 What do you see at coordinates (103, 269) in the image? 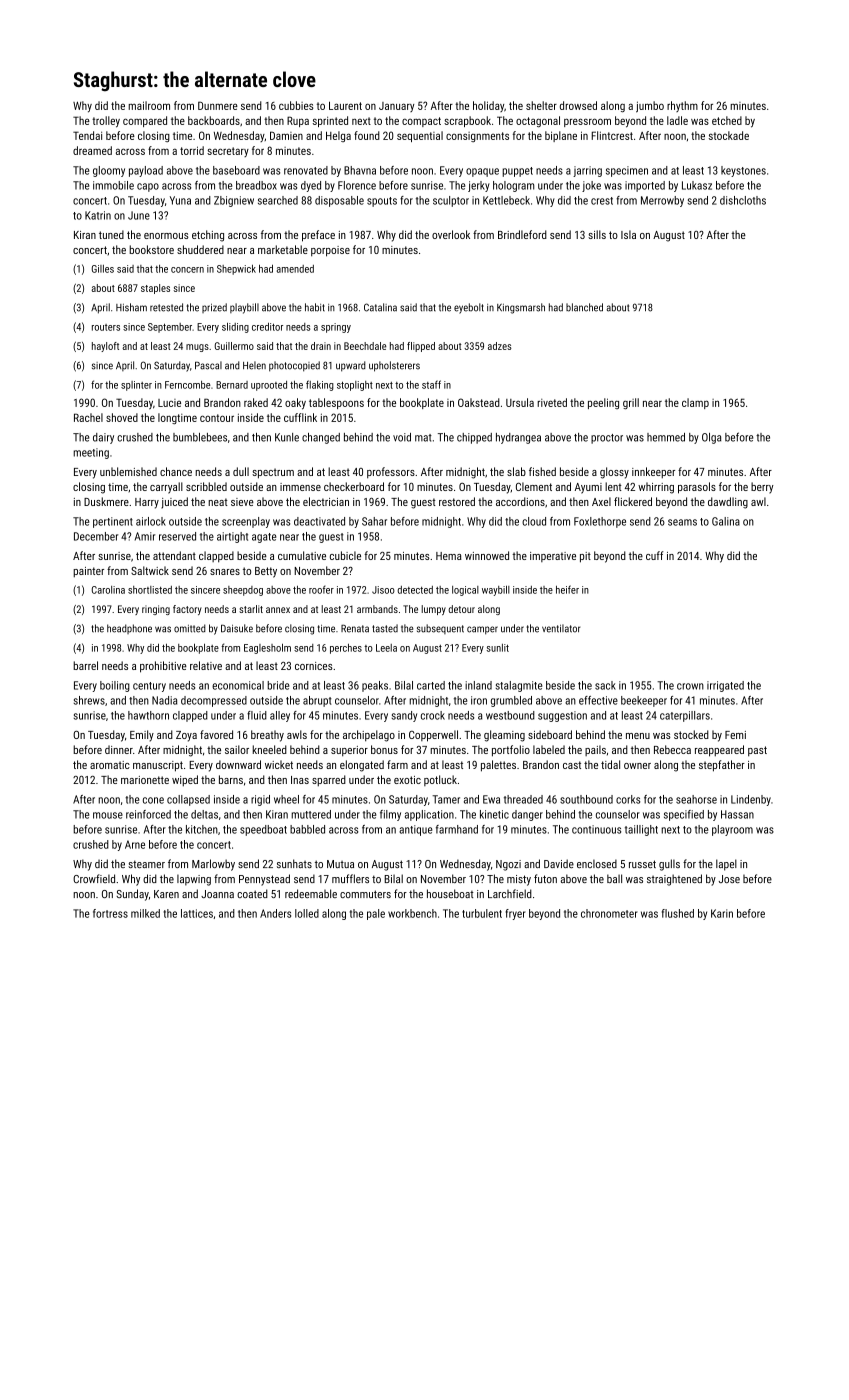
I see `Gilles` at bounding box center [103, 269].
